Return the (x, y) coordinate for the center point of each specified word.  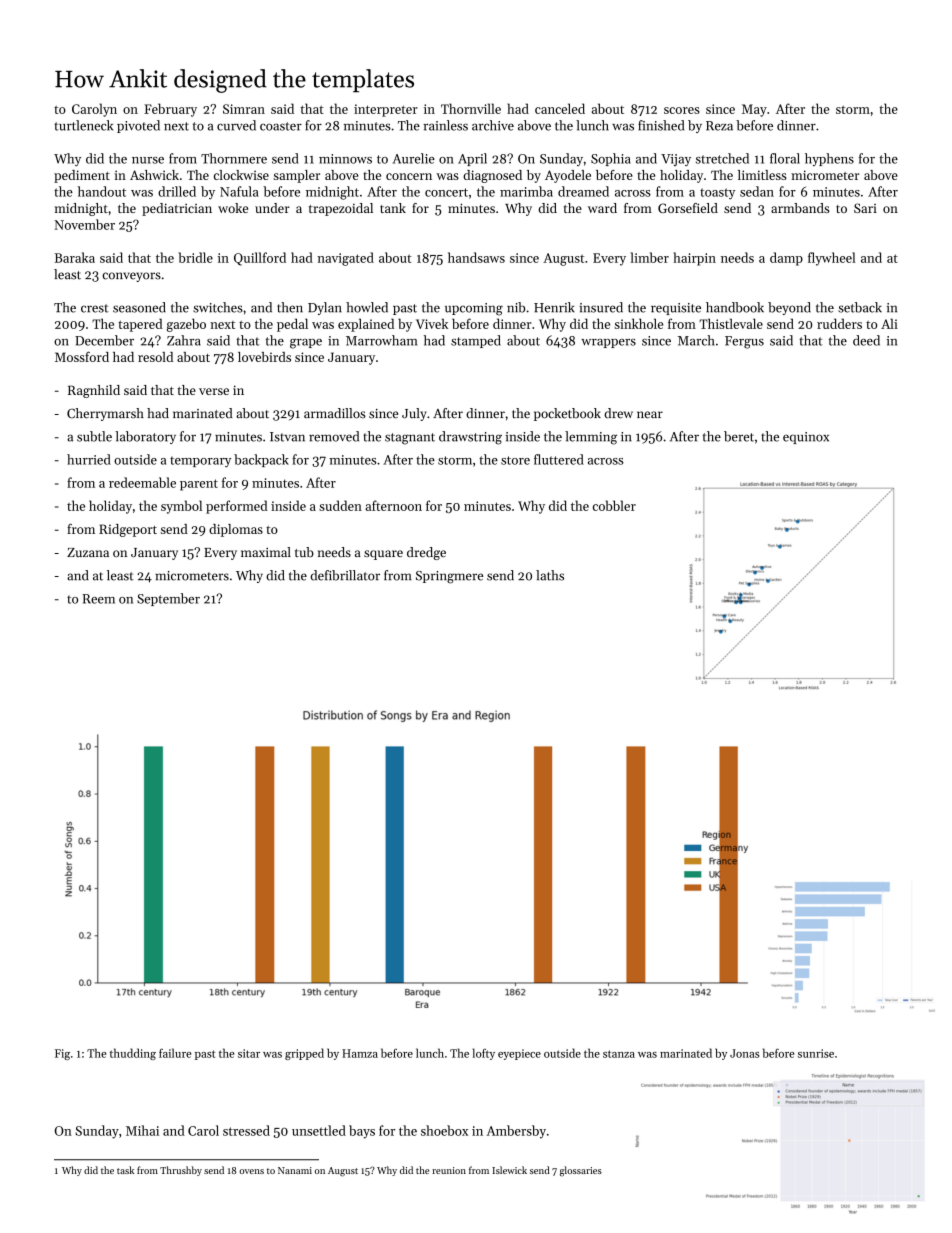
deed (866, 340)
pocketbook (567, 414)
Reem (98, 599)
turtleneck (83, 125)
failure (175, 1053)
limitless (762, 175)
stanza (619, 1054)
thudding (133, 1054)
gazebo (186, 325)
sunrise (816, 1053)
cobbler (614, 505)
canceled (560, 108)
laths (550, 575)
